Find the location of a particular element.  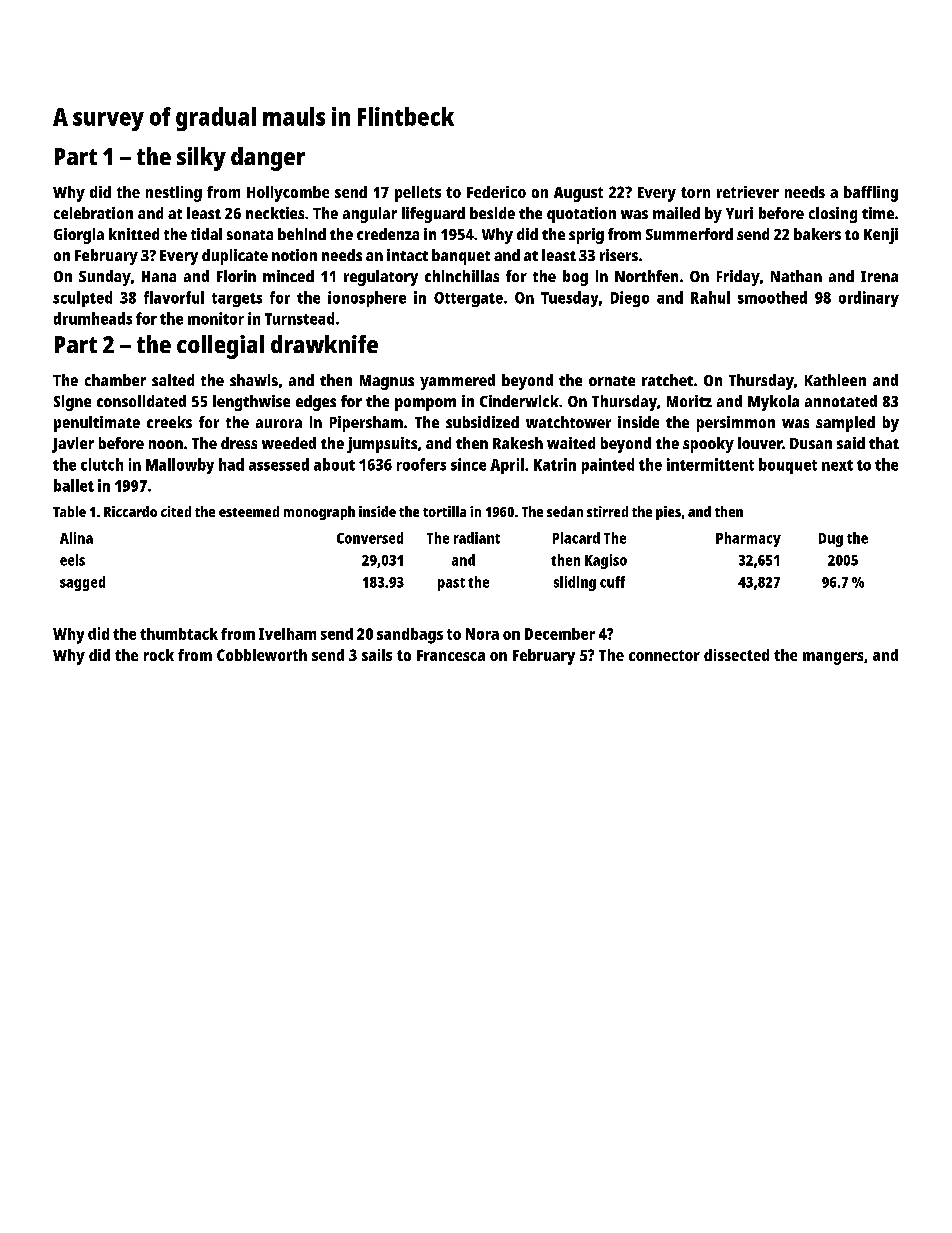

pompom is located at coordinates (425, 404).
